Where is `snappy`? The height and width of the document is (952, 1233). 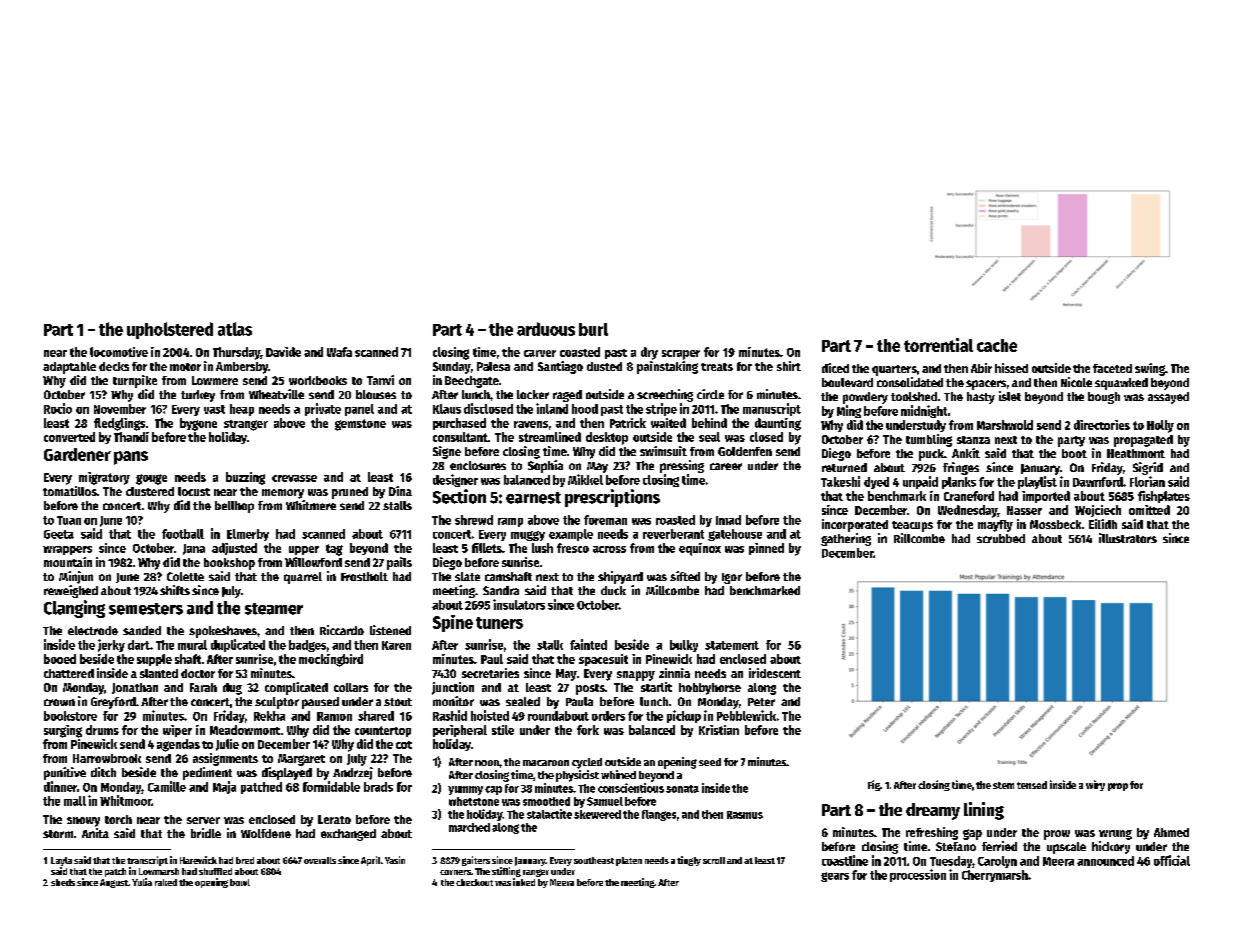
snappy is located at coordinates (636, 676).
